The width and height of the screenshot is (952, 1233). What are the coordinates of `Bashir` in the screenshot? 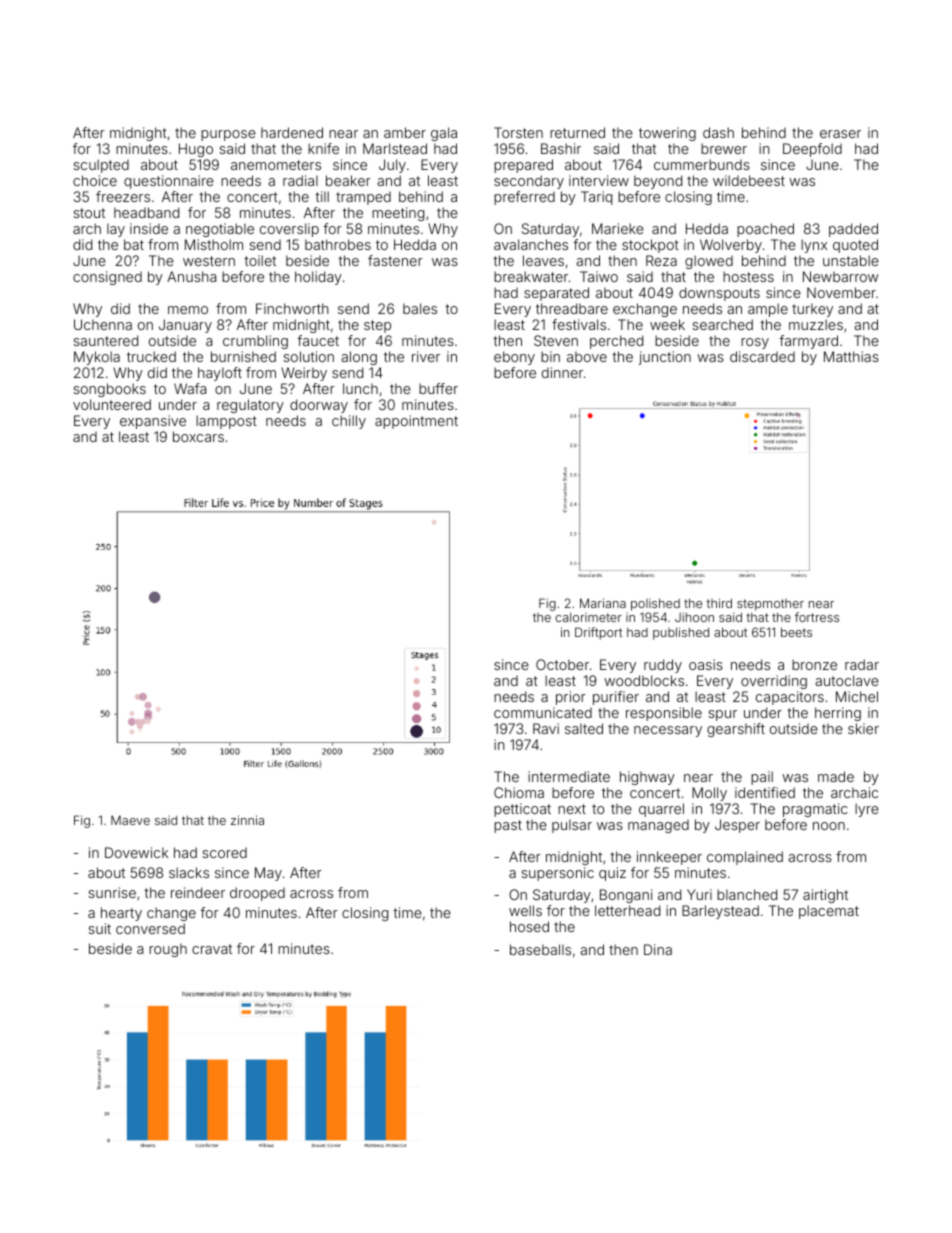 It's located at (561, 148).
